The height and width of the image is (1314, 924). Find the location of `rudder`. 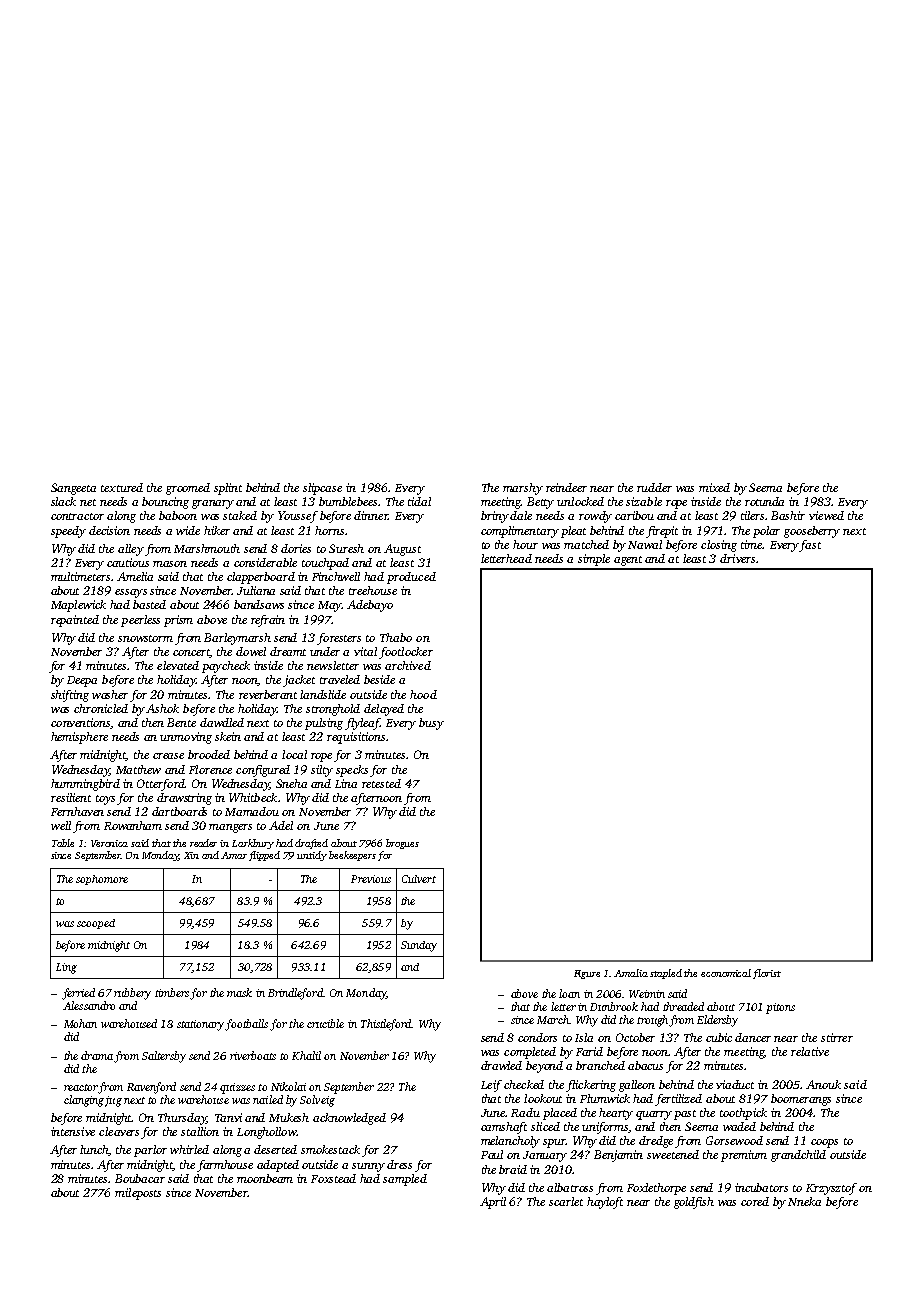

rudder is located at coordinates (654, 487).
